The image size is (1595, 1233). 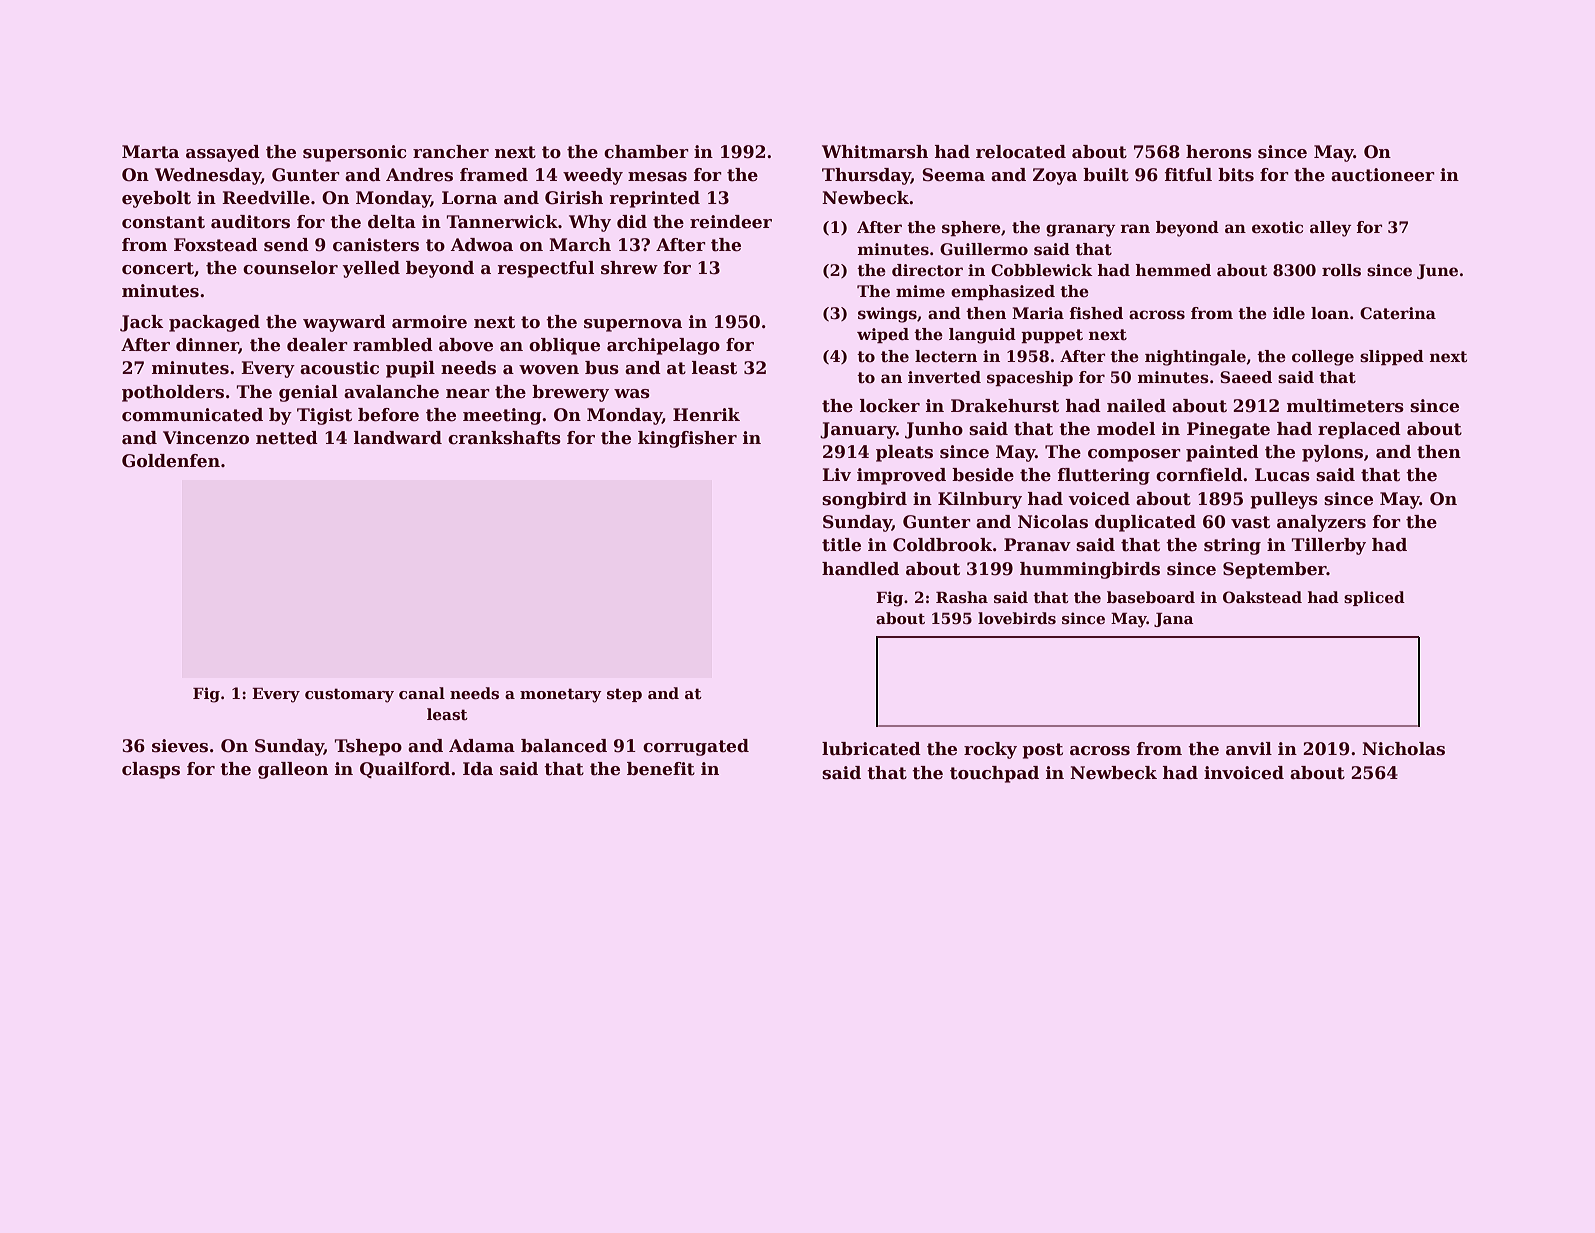 What do you see at coordinates (422, 693) in the screenshot?
I see `canal` at bounding box center [422, 693].
